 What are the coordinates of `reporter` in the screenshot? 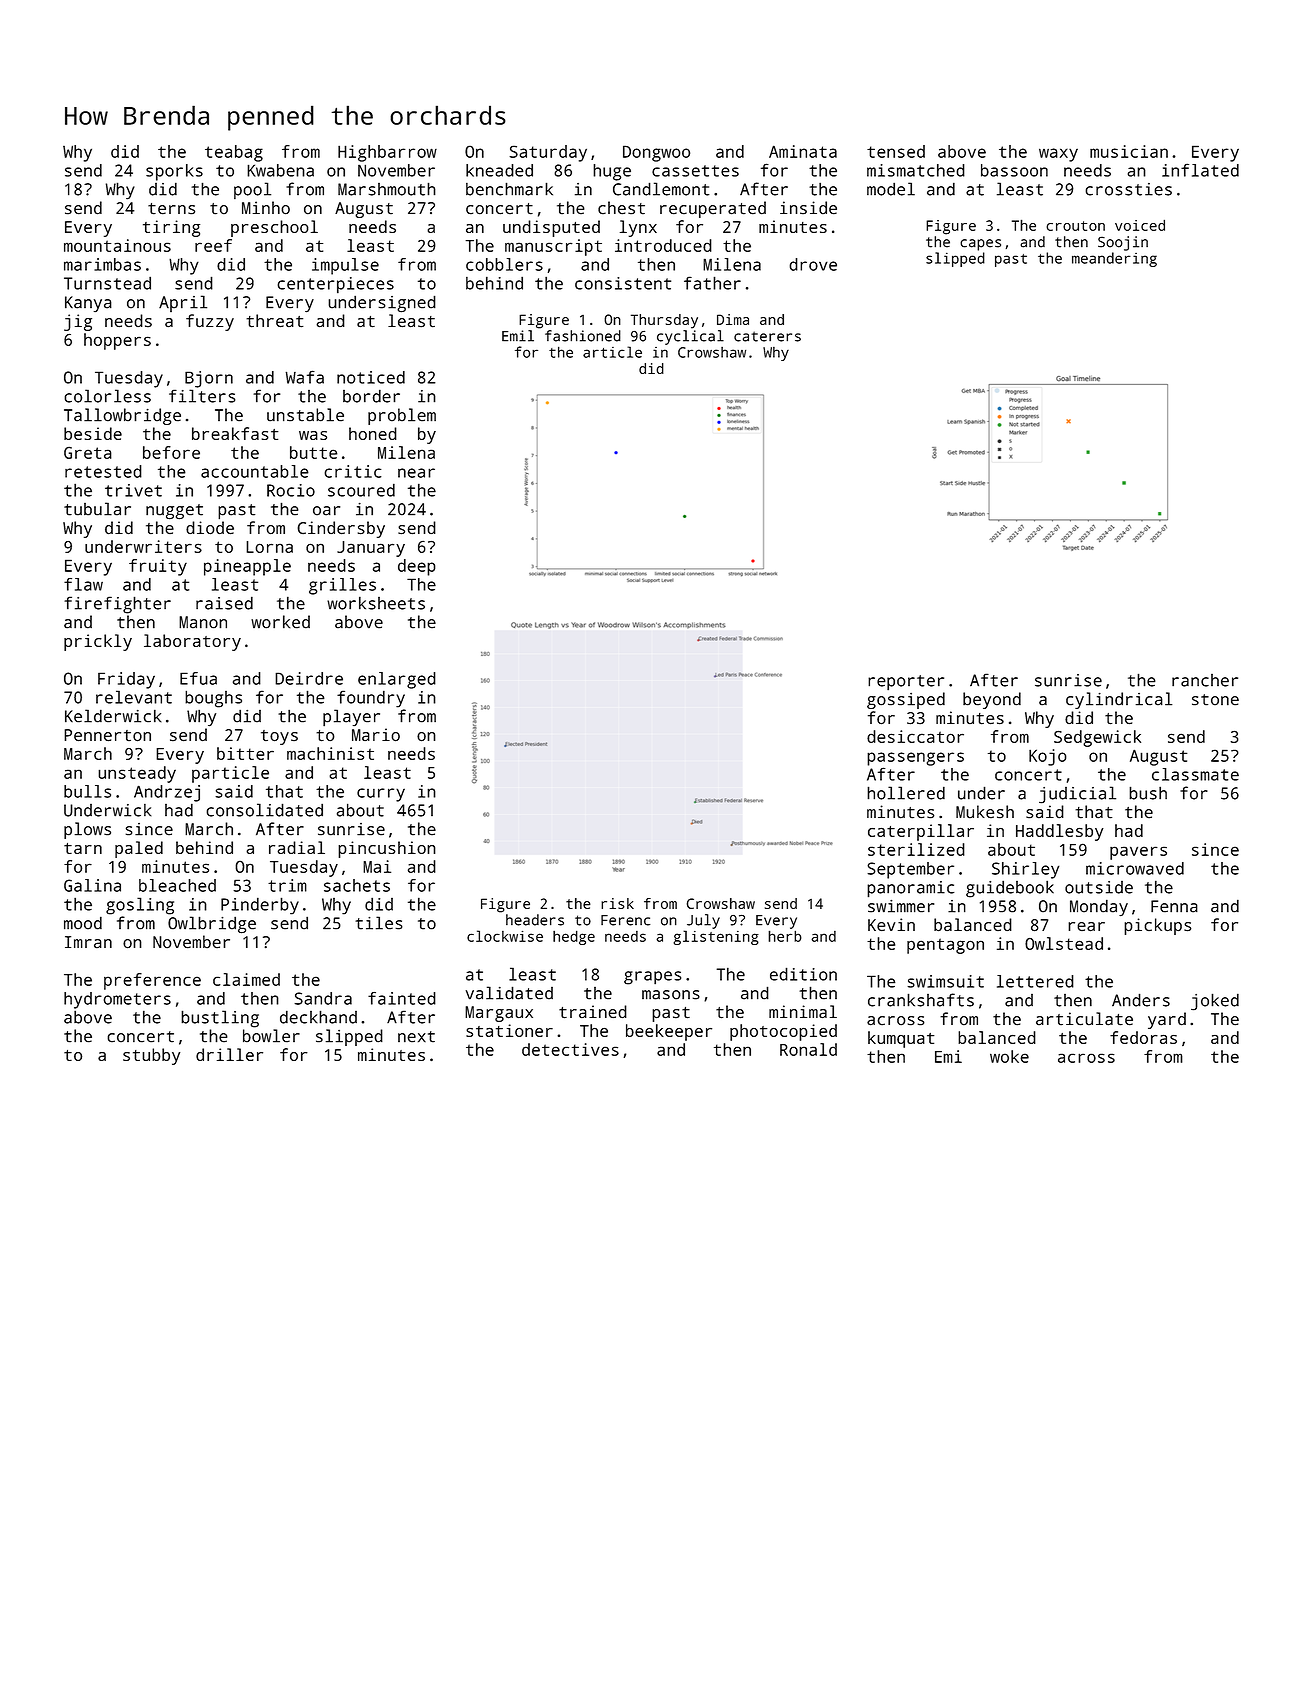 It's located at (906, 683).
